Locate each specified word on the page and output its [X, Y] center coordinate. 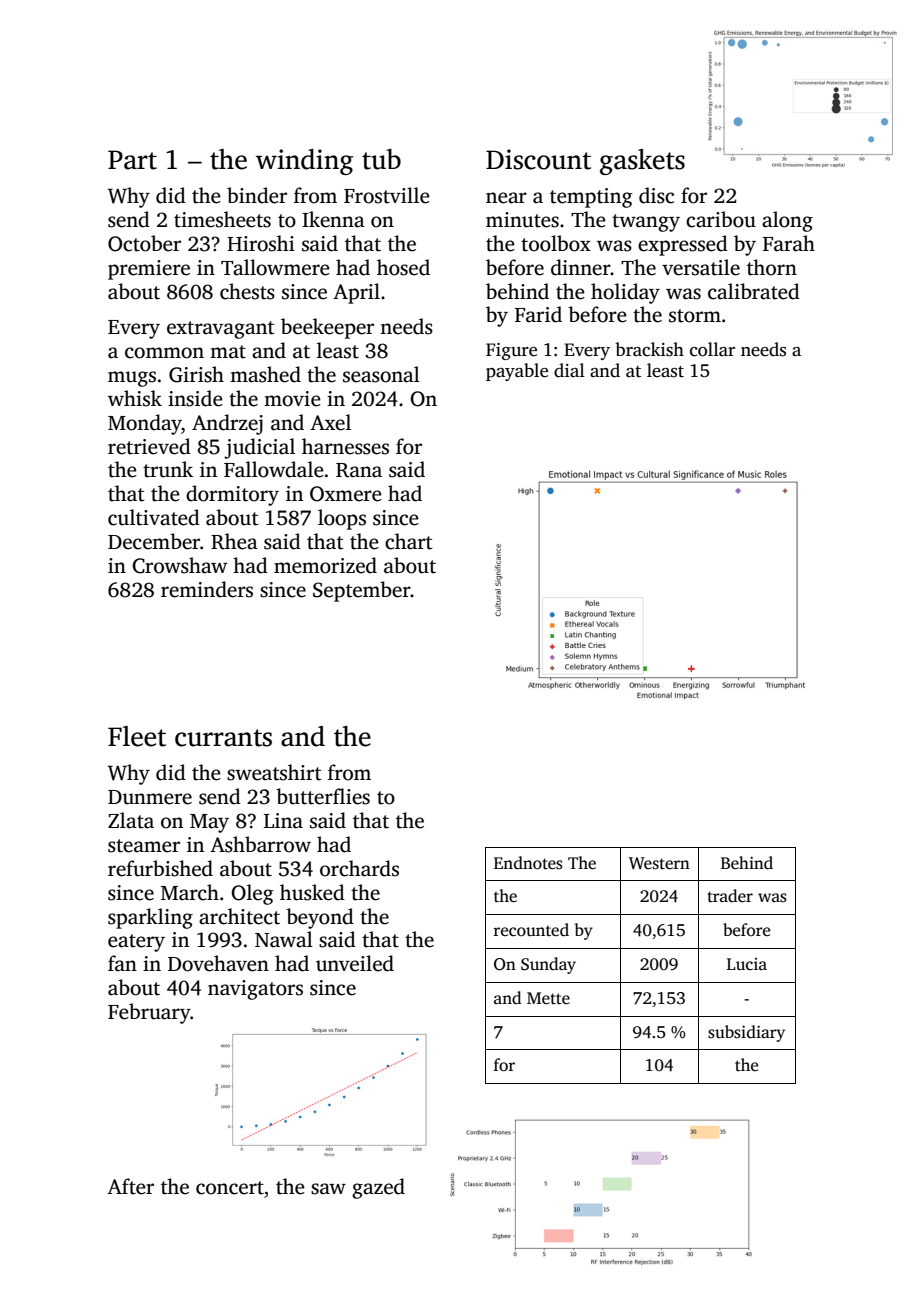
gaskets [642, 162]
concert [230, 1188]
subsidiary [746, 1033]
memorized [325, 565]
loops [342, 519]
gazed [378, 1188]
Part [132, 160]
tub [381, 159]
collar [712, 349]
